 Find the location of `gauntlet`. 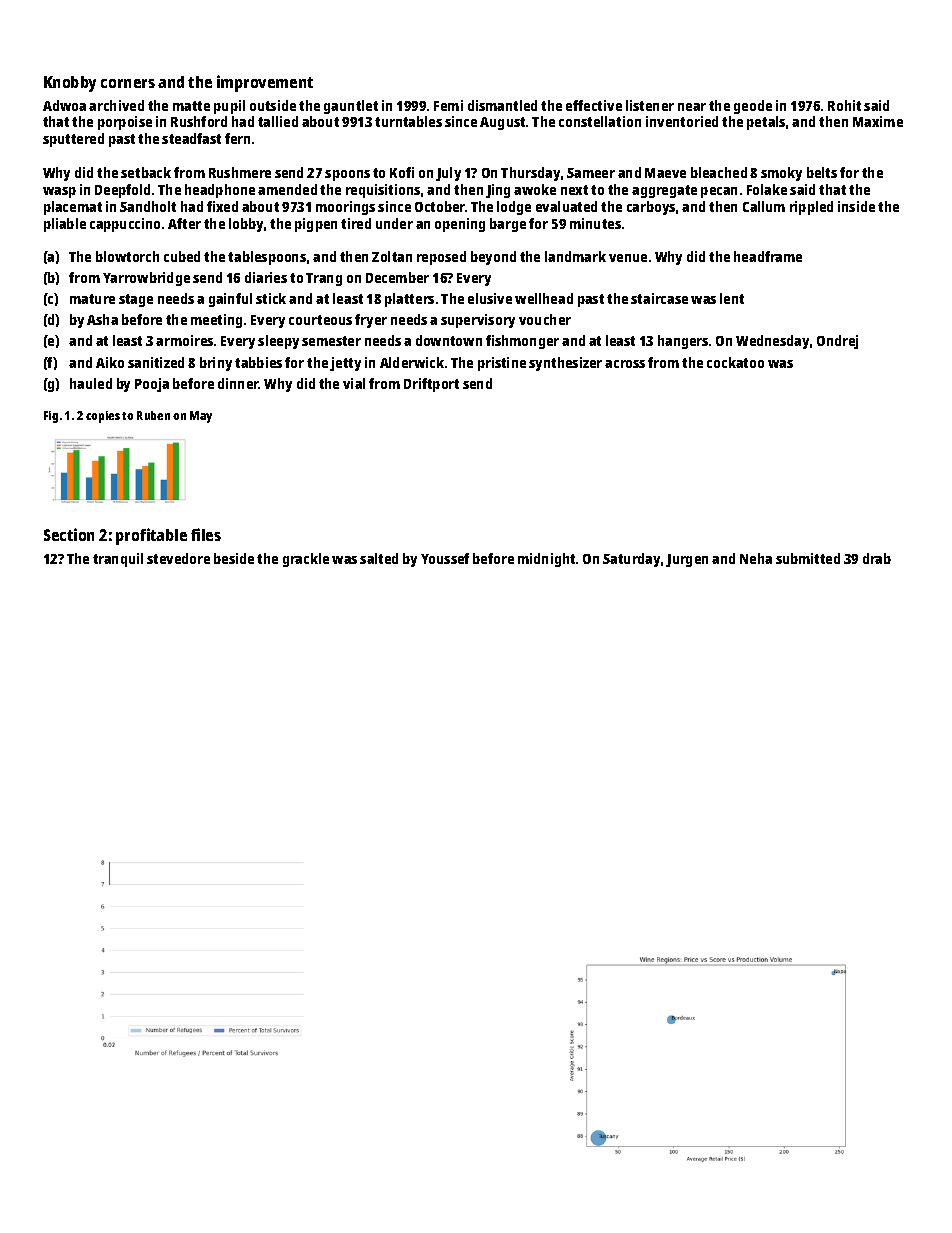

gauntlet is located at coordinates (351, 107).
